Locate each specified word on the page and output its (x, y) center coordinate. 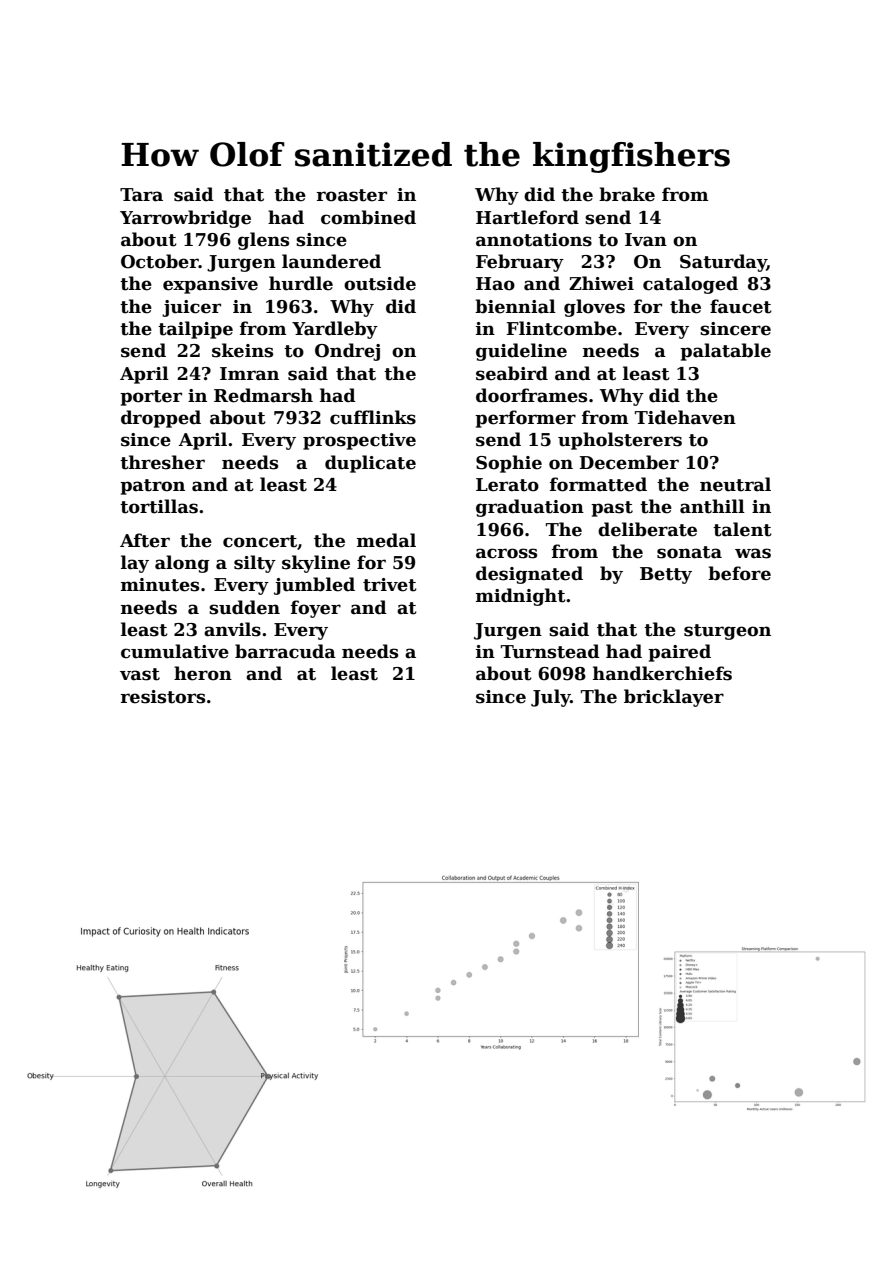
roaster (351, 195)
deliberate (647, 529)
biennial (515, 306)
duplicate (370, 464)
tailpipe (195, 330)
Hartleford (527, 217)
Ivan (646, 240)
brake (627, 194)
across (506, 553)
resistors (162, 697)
